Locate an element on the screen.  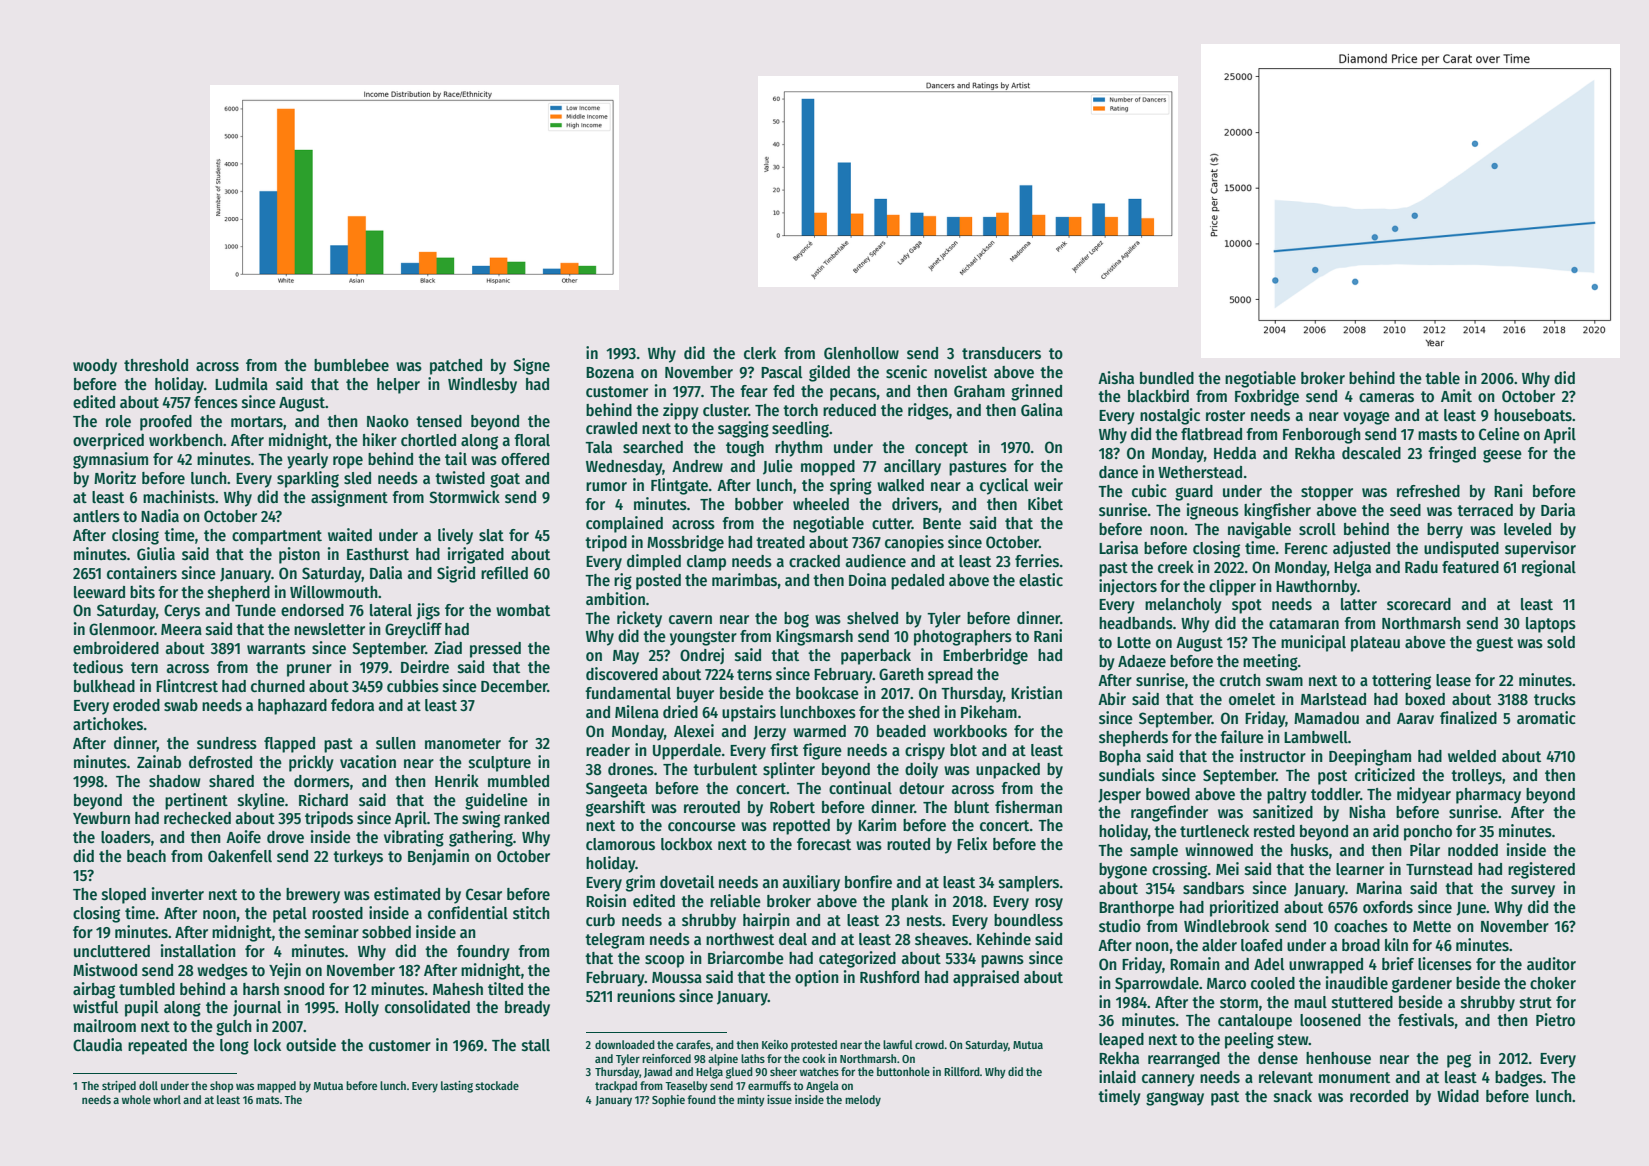
Roisin is located at coordinates (606, 901).
